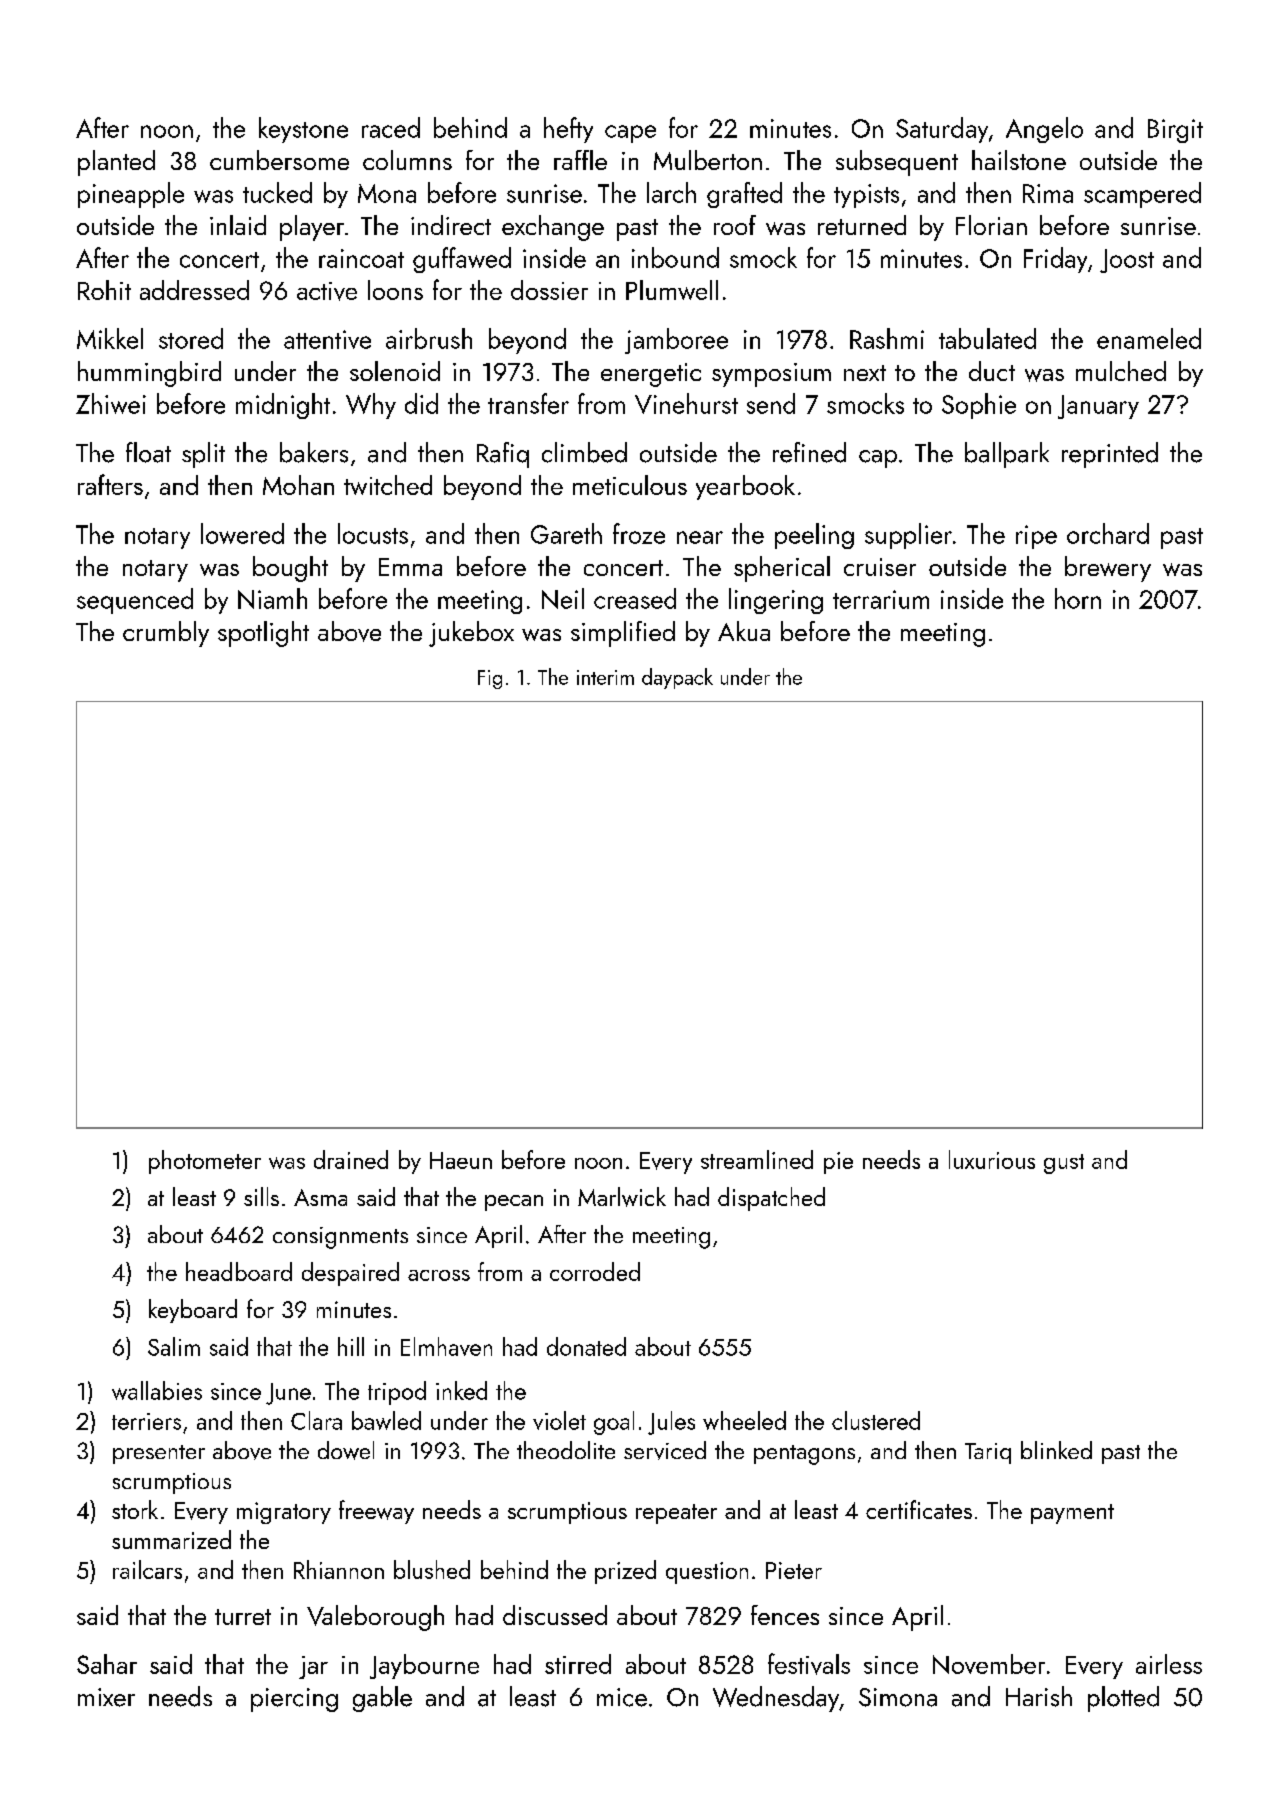 This document has width=1279, height=1809. I want to click on inlaid, so click(238, 225).
